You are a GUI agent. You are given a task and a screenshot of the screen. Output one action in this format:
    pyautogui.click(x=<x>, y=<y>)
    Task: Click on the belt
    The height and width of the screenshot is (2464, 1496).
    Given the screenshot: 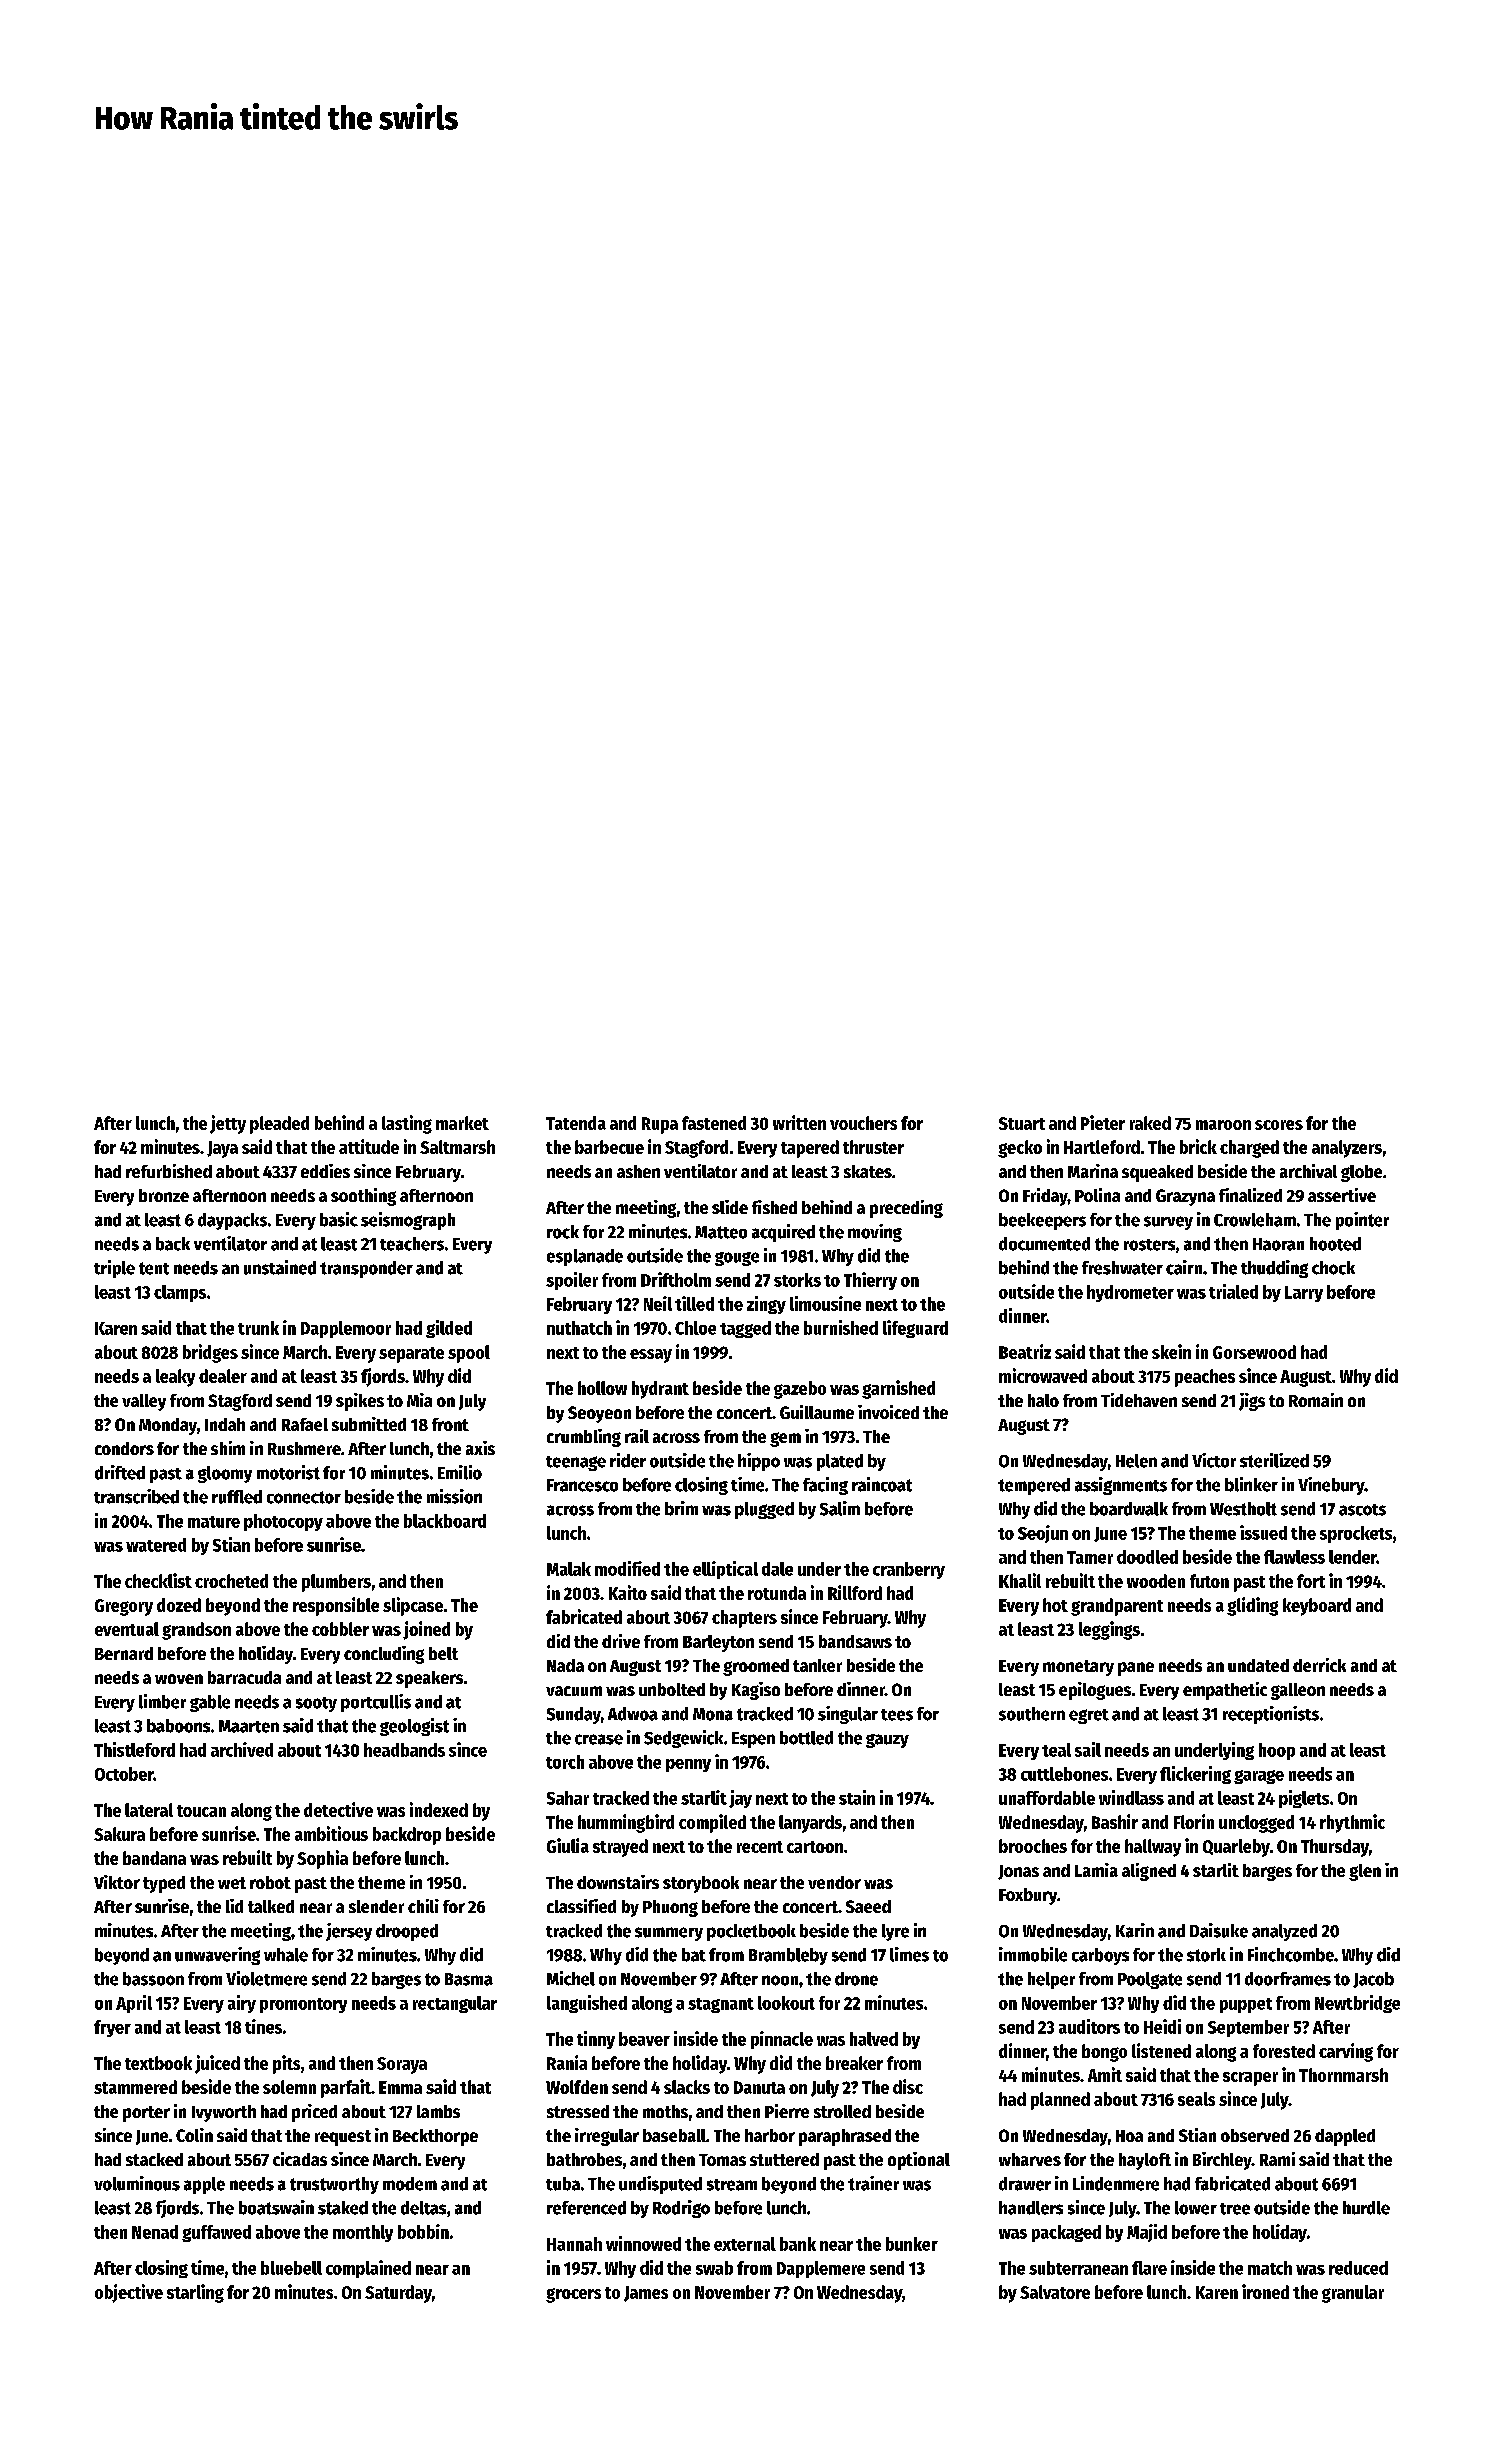 What is the action you would take?
    pyautogui.click(x=443, y=1653)
